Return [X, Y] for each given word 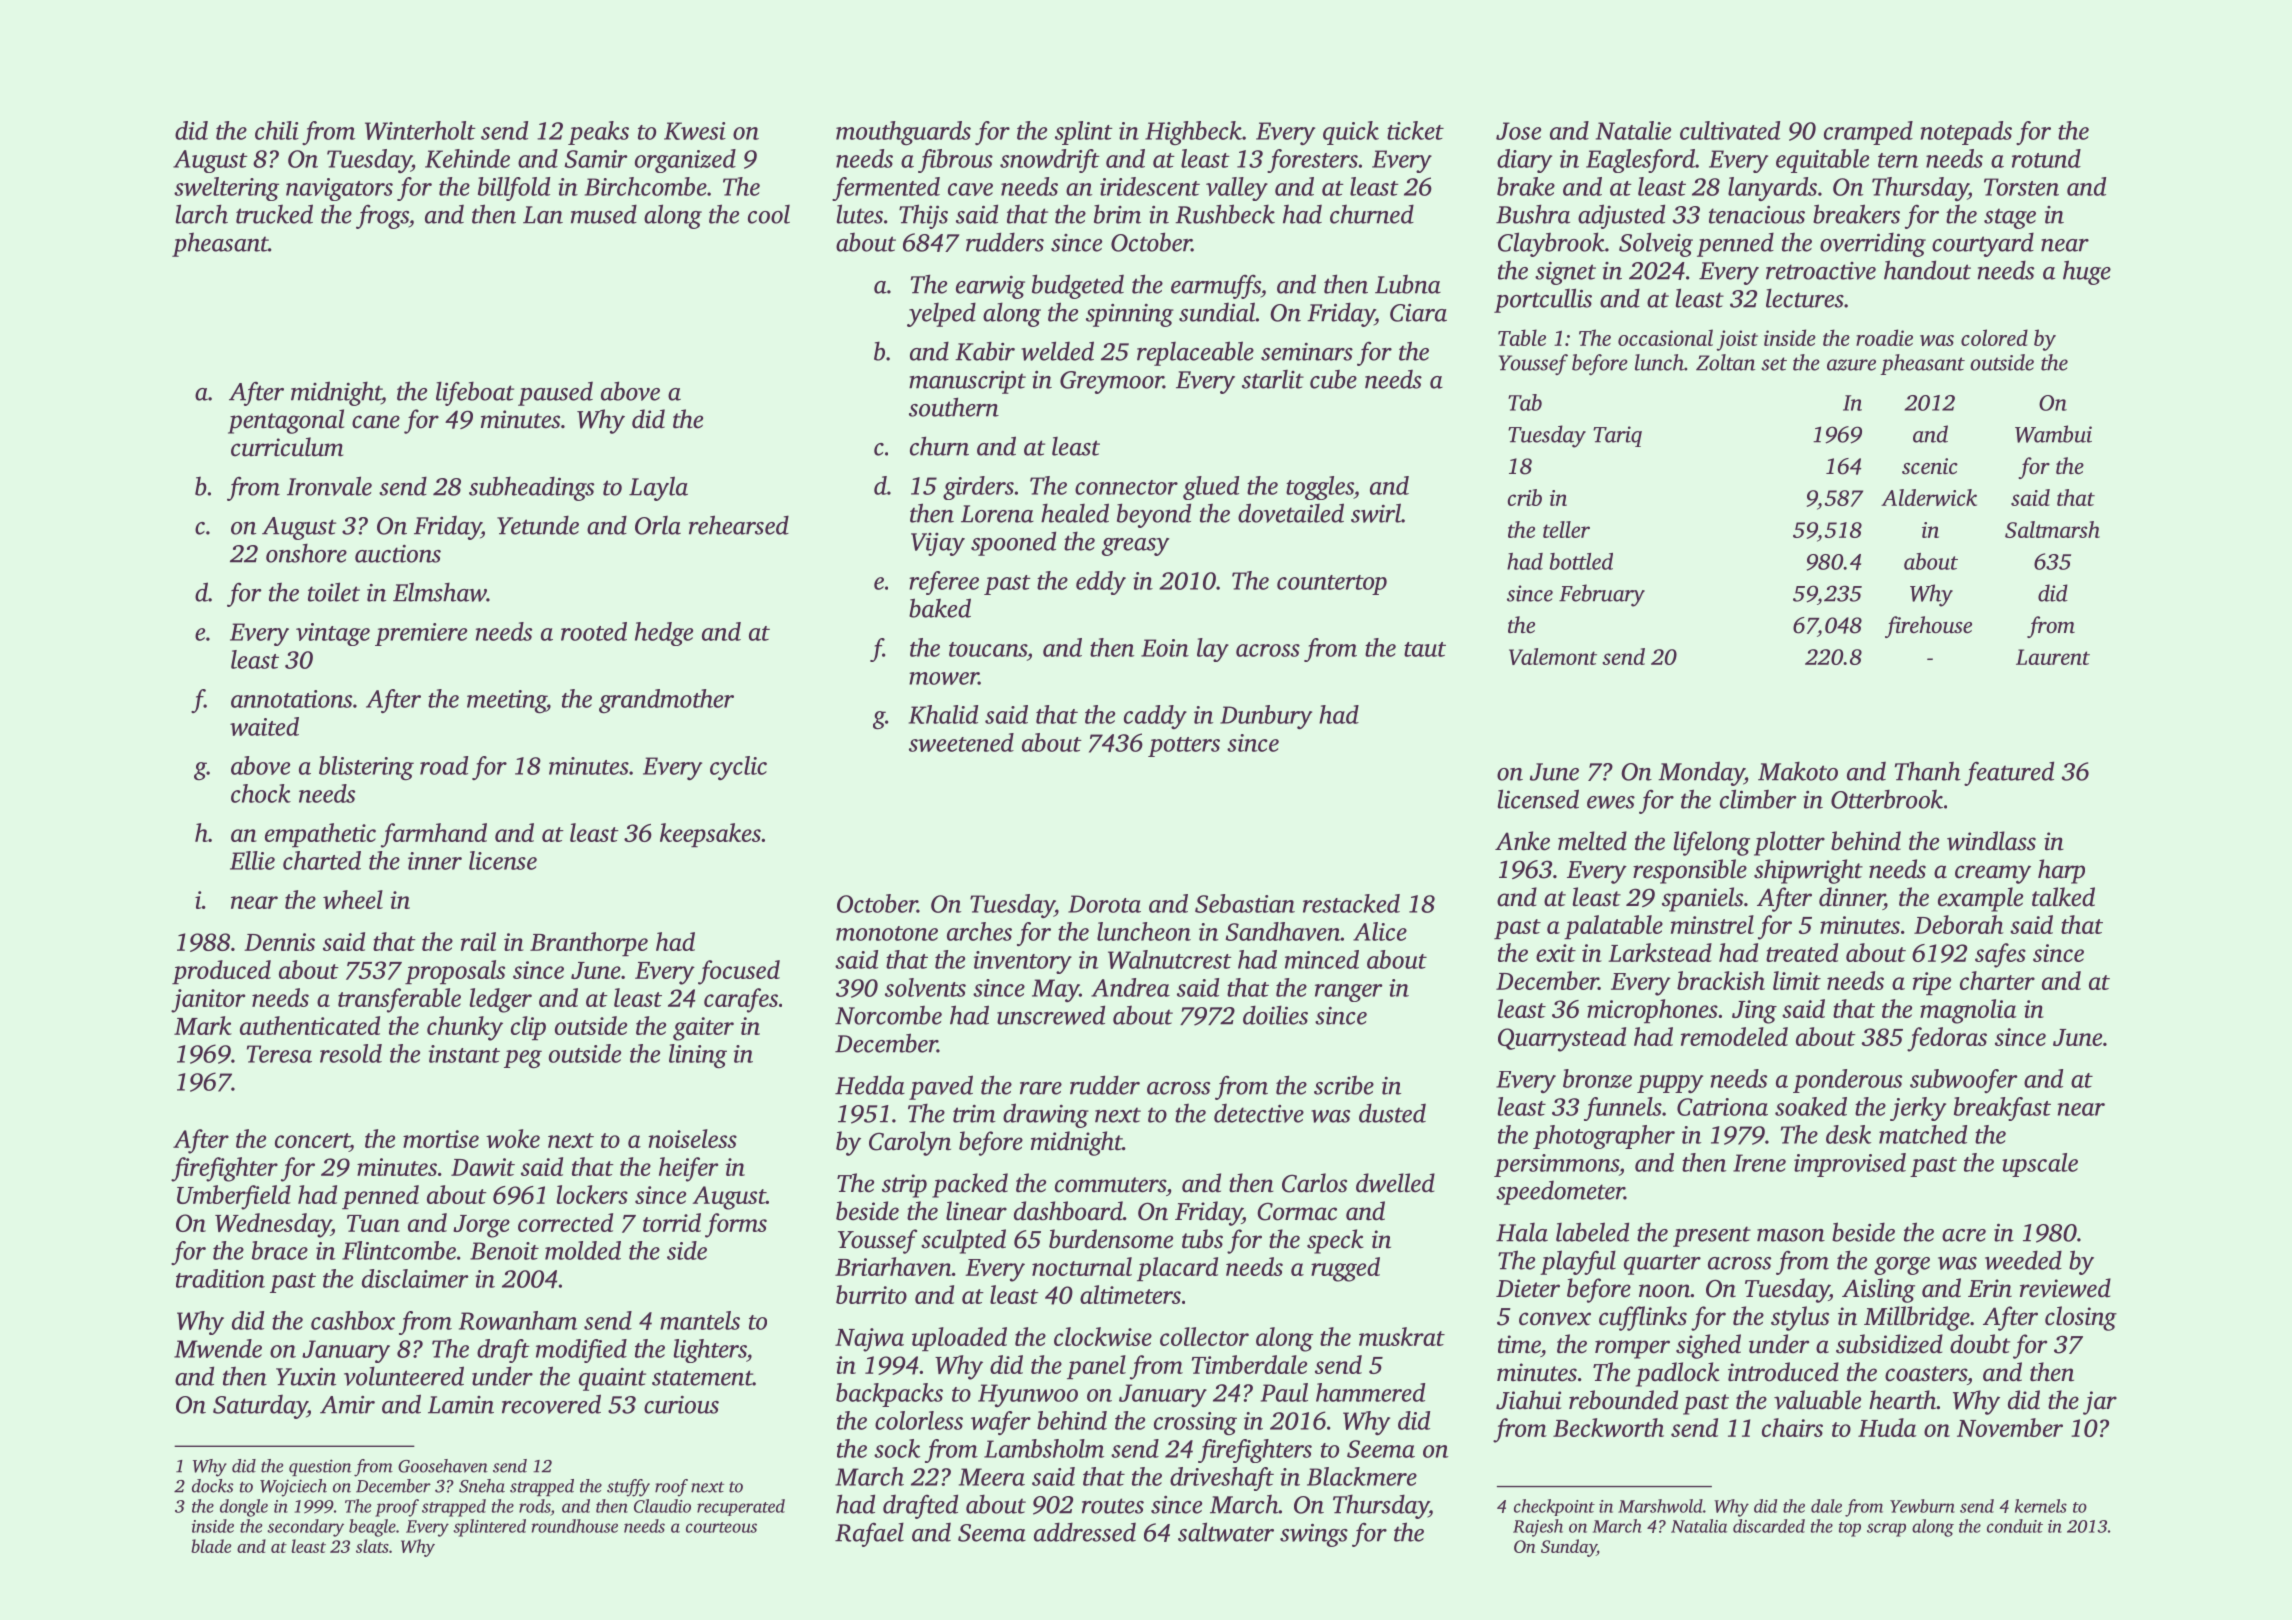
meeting [506, 701]
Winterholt [420, 130]
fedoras [1947, 1039]
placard [1177, 1269]
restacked [1351, 903]
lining [698, 1056]
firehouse [1928, 627]
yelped [941, 314]
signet [1565, 273]
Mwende [218, 1348]
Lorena [997, 514]
